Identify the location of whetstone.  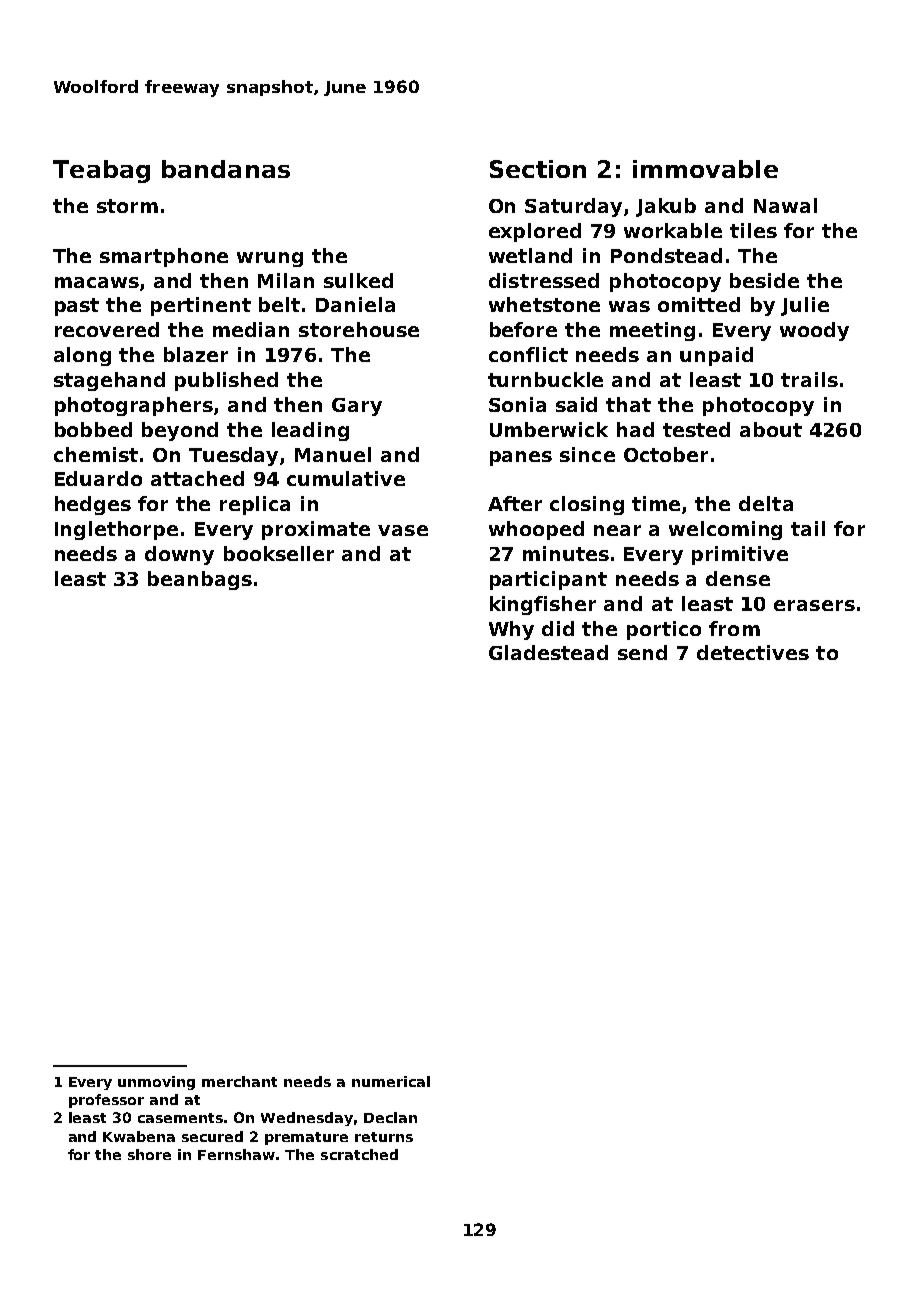
(544, 304).
